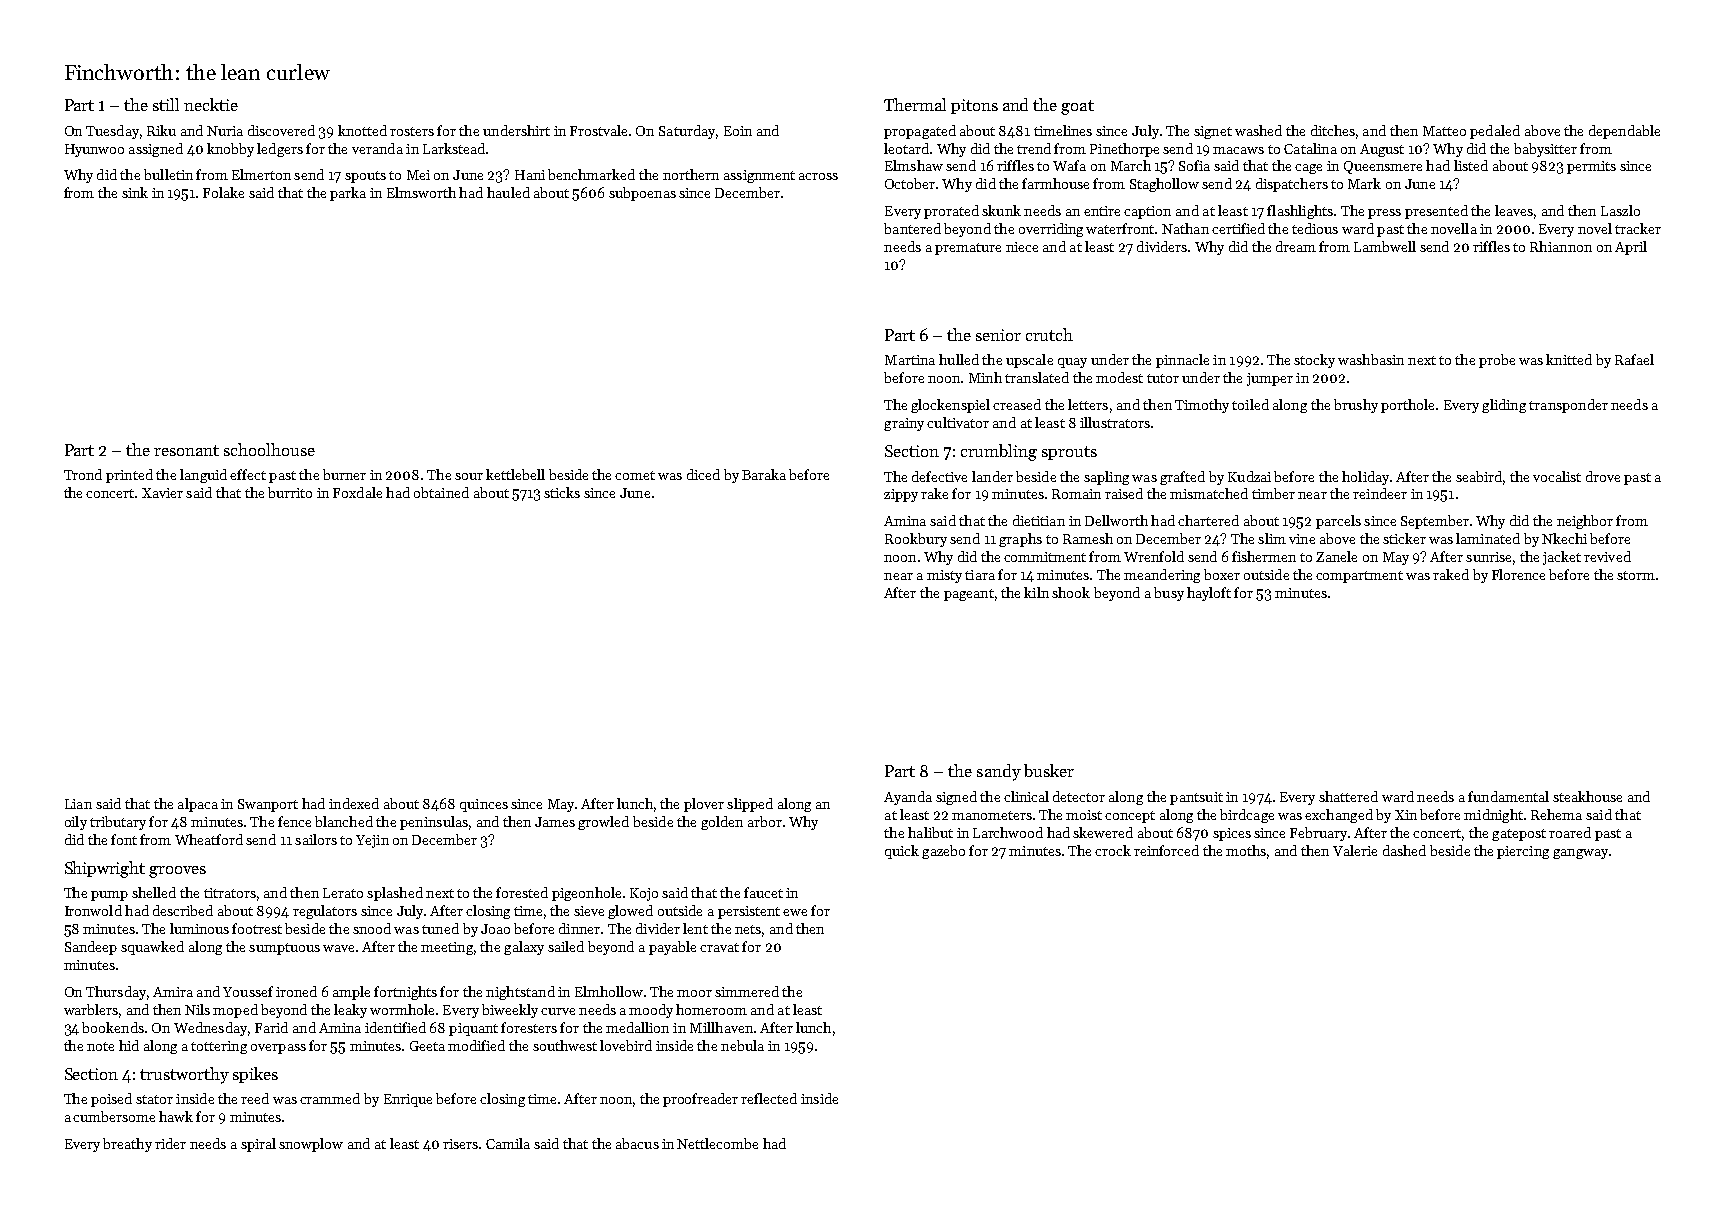 Image resolution: width=1725 pixels, height=1220 pixels. Describe the element at coordinates (1249, 476) in the screenshot. I see `Kudzai` at that location.
